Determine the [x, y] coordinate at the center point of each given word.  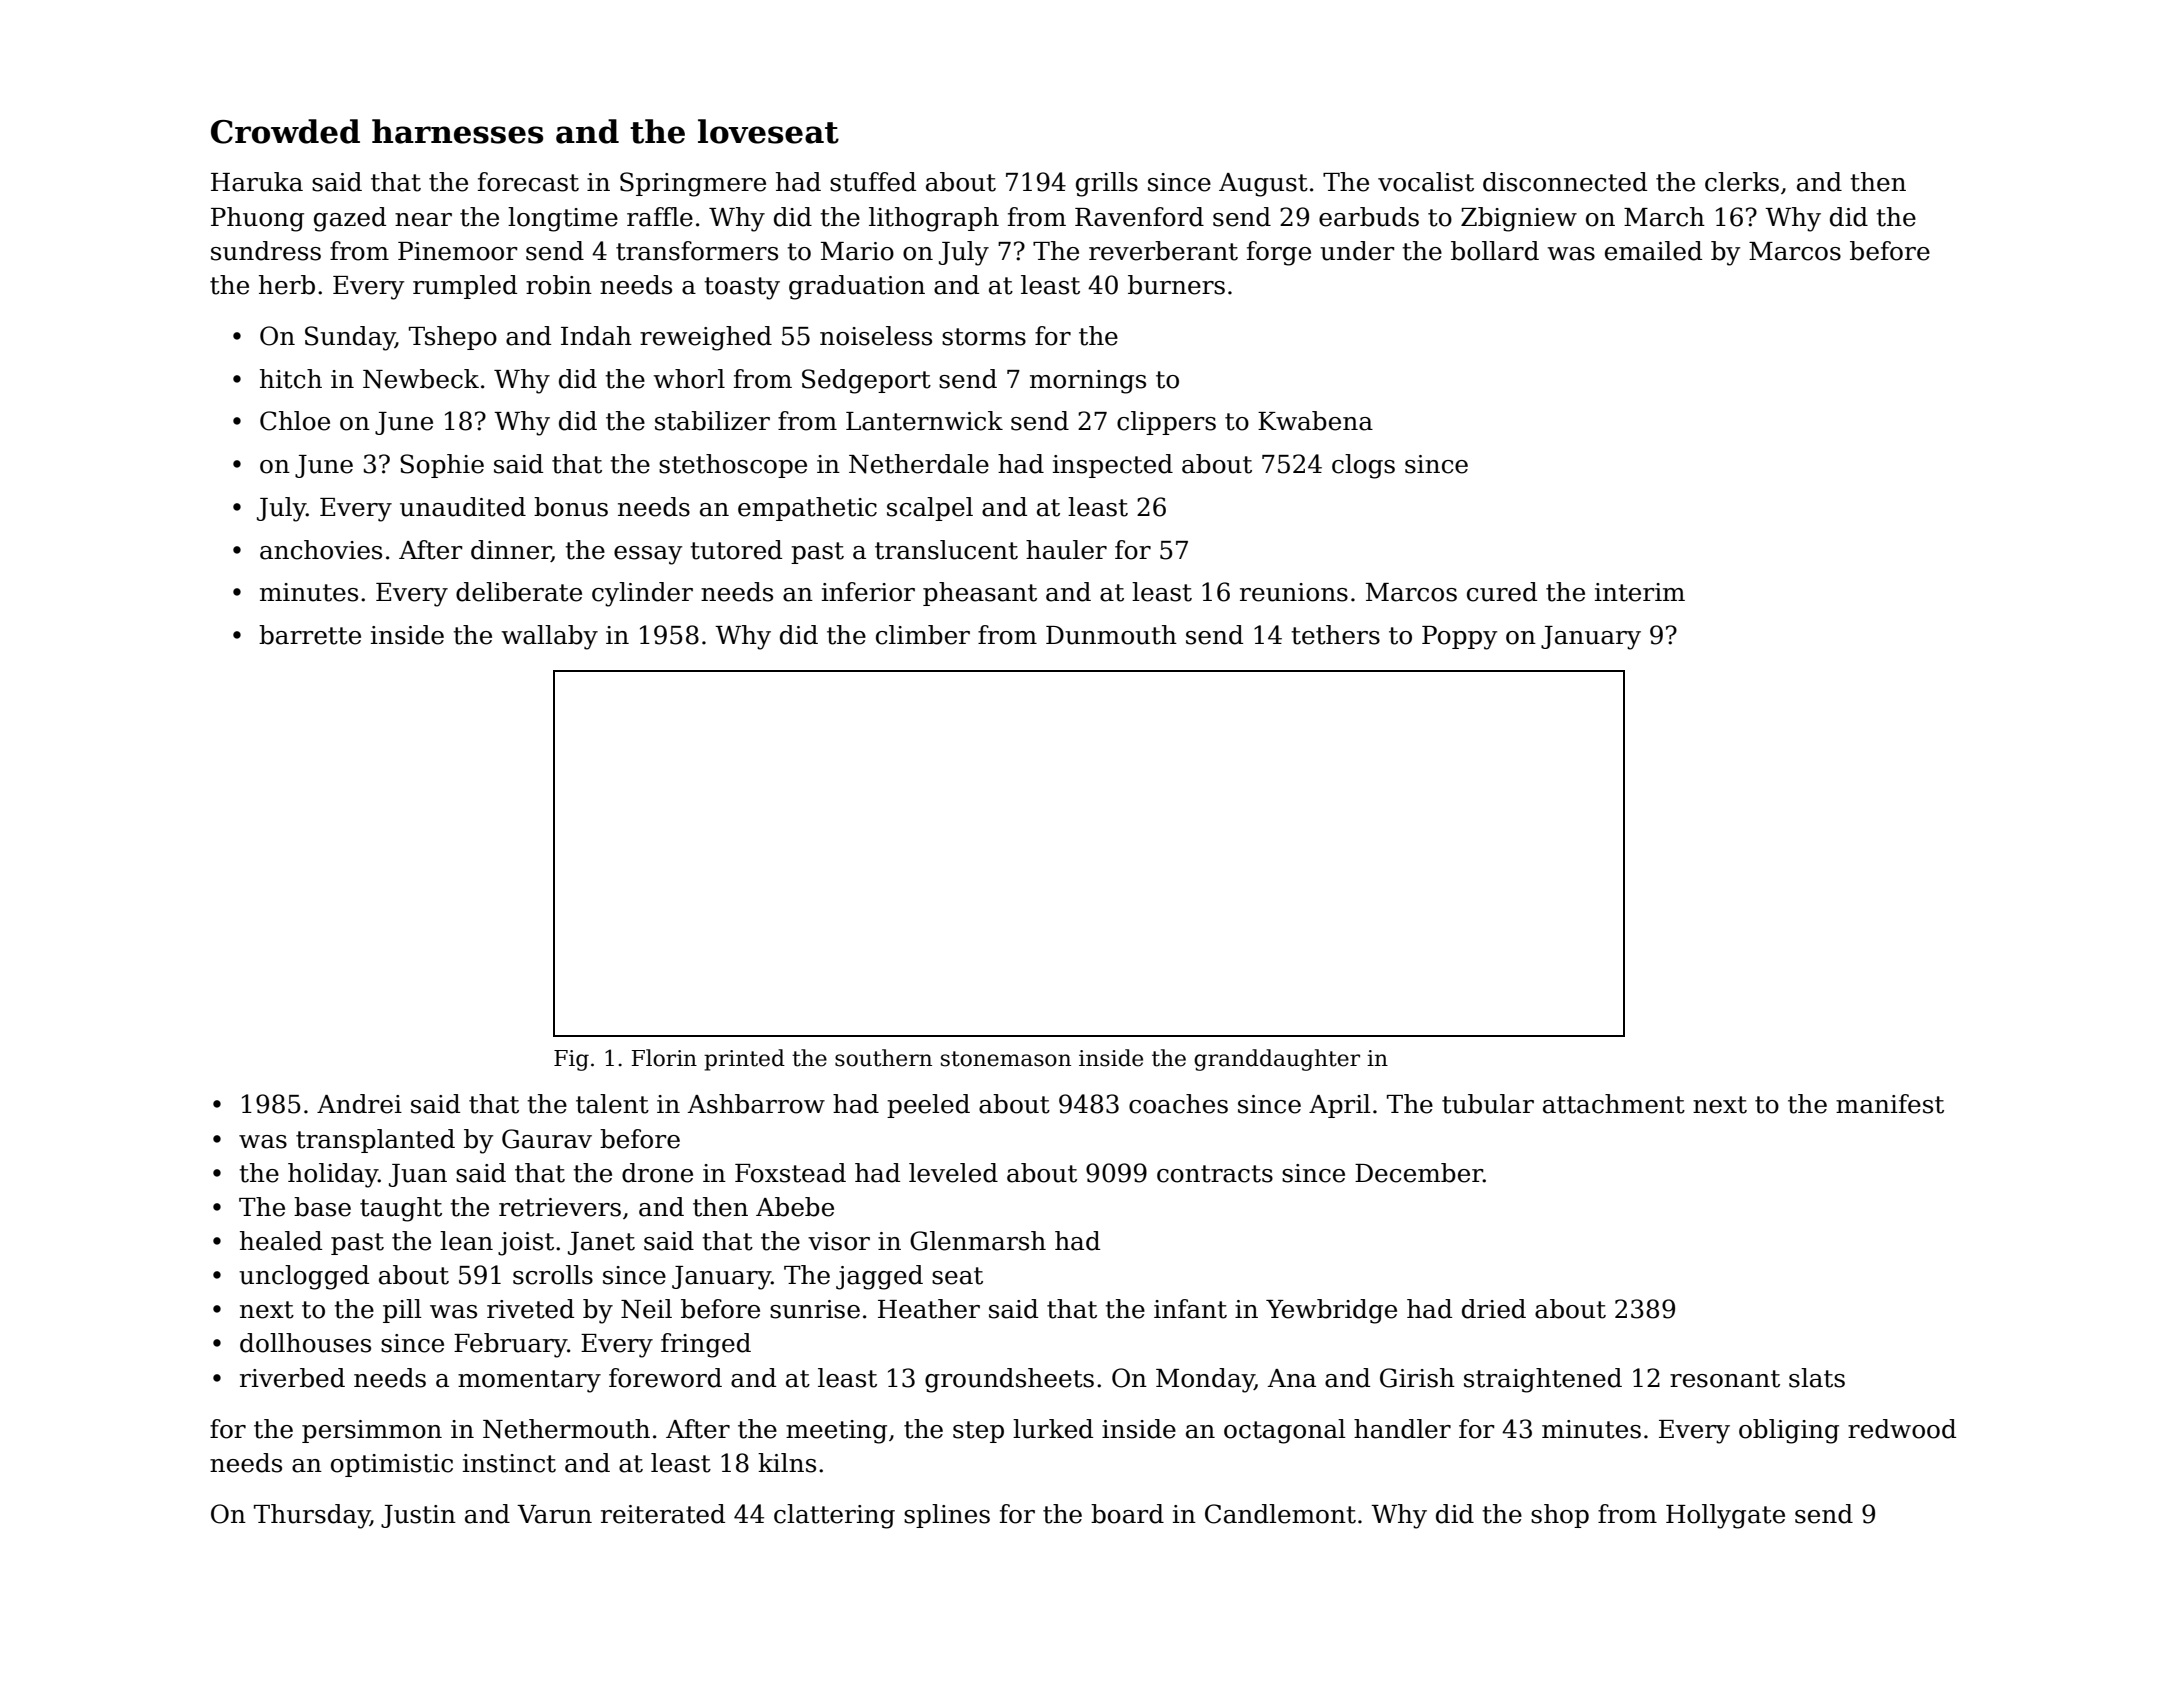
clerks [1742, 182]
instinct [509, 1463]
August [1263, 185]
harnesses [457, 131]
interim [1640, 592]
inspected [1113, 466]
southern [883, 1058]
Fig [571, 1060]
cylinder [642, 594]
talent [612, 1104]
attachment [1614, 1104]
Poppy [1459, 638]
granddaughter [1277, 1060]
